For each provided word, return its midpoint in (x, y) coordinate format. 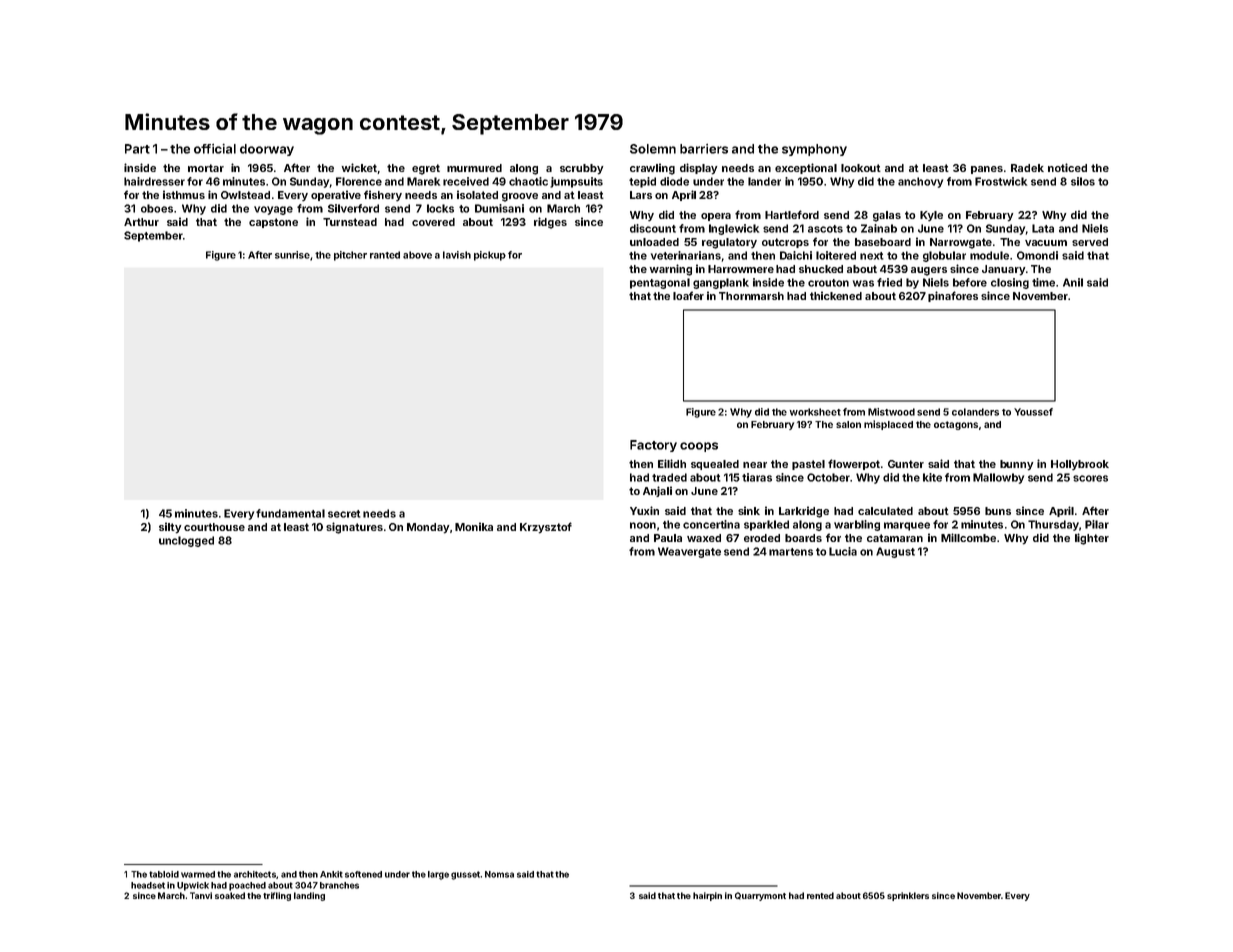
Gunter (906, 464)
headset (148, 885)
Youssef (1033, 412)
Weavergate (689, 552)
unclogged (186, 541)
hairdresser (154, 181)
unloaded (654, 242)
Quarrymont (760, 896)
